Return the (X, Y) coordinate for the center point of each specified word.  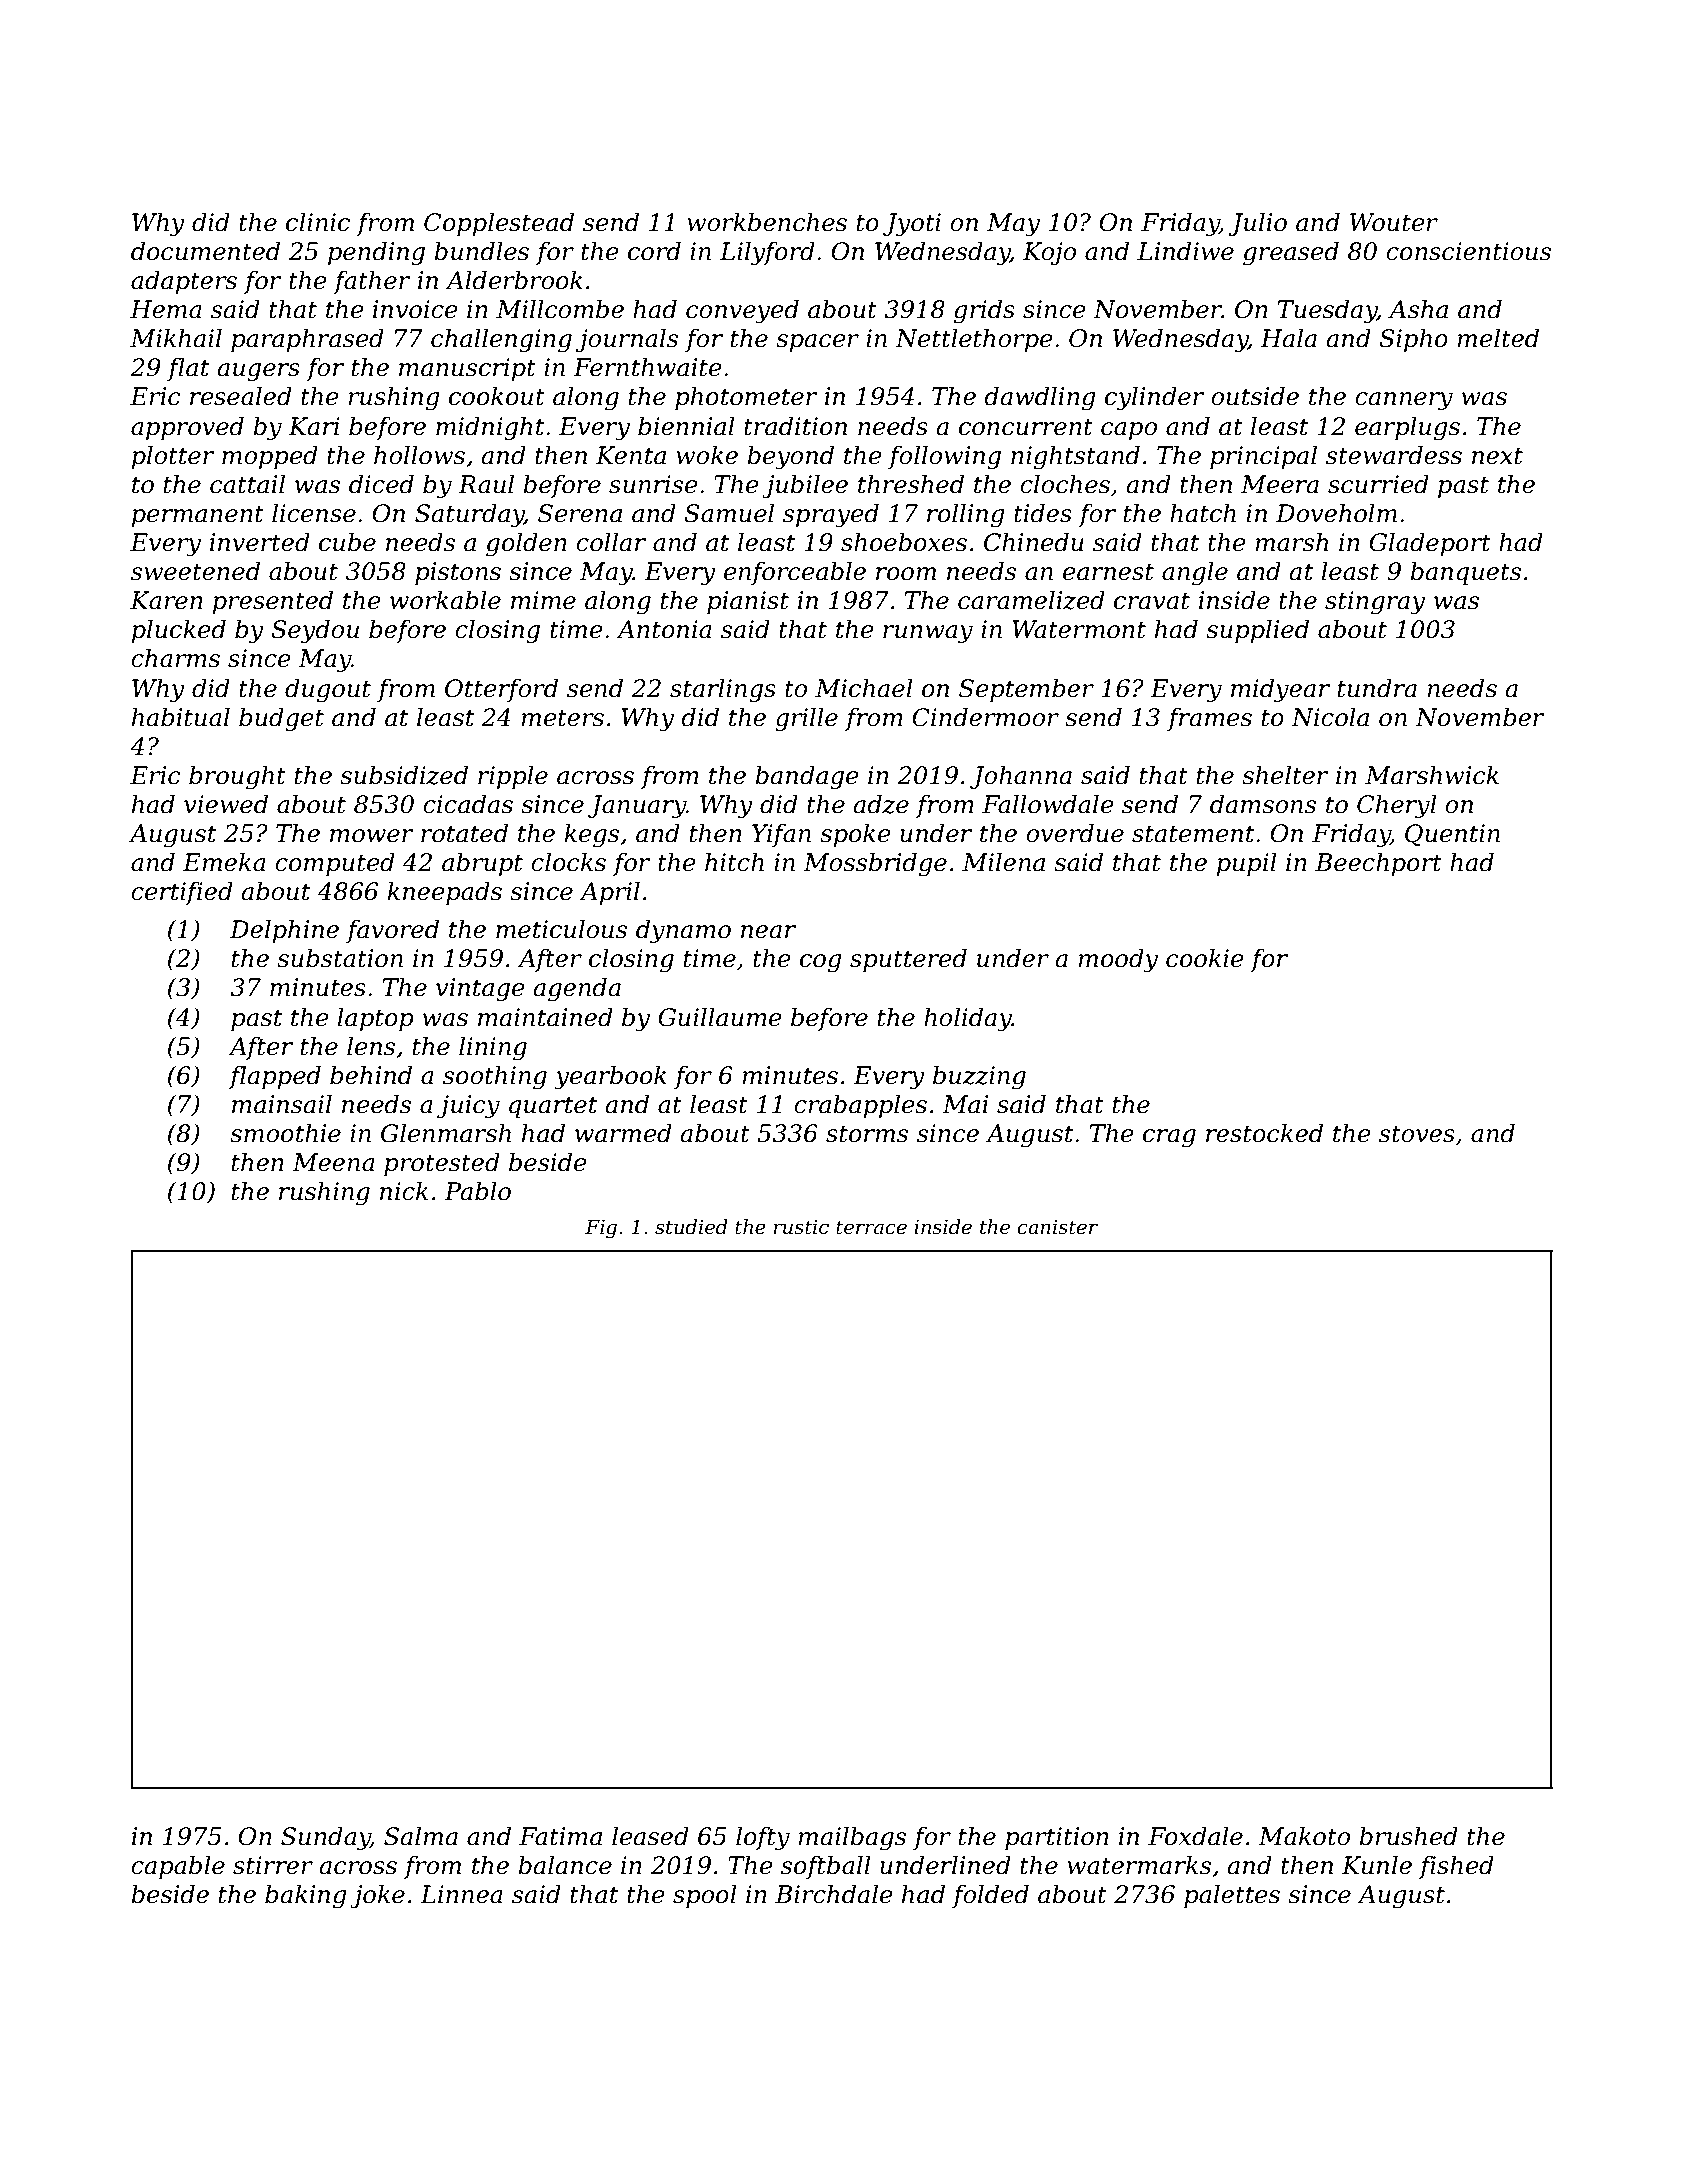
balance (565, 1865)
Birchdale (833, 1894)
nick (404, 1191)
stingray (1375, 603)
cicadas (468, 804)
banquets (1465, 573)
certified (182, 893)
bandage (806, 777)
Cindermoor (985, 717)
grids (984, 311)
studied (691, 1227)
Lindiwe (1185, 251)
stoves (1417, 1134)
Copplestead (499, 224)
